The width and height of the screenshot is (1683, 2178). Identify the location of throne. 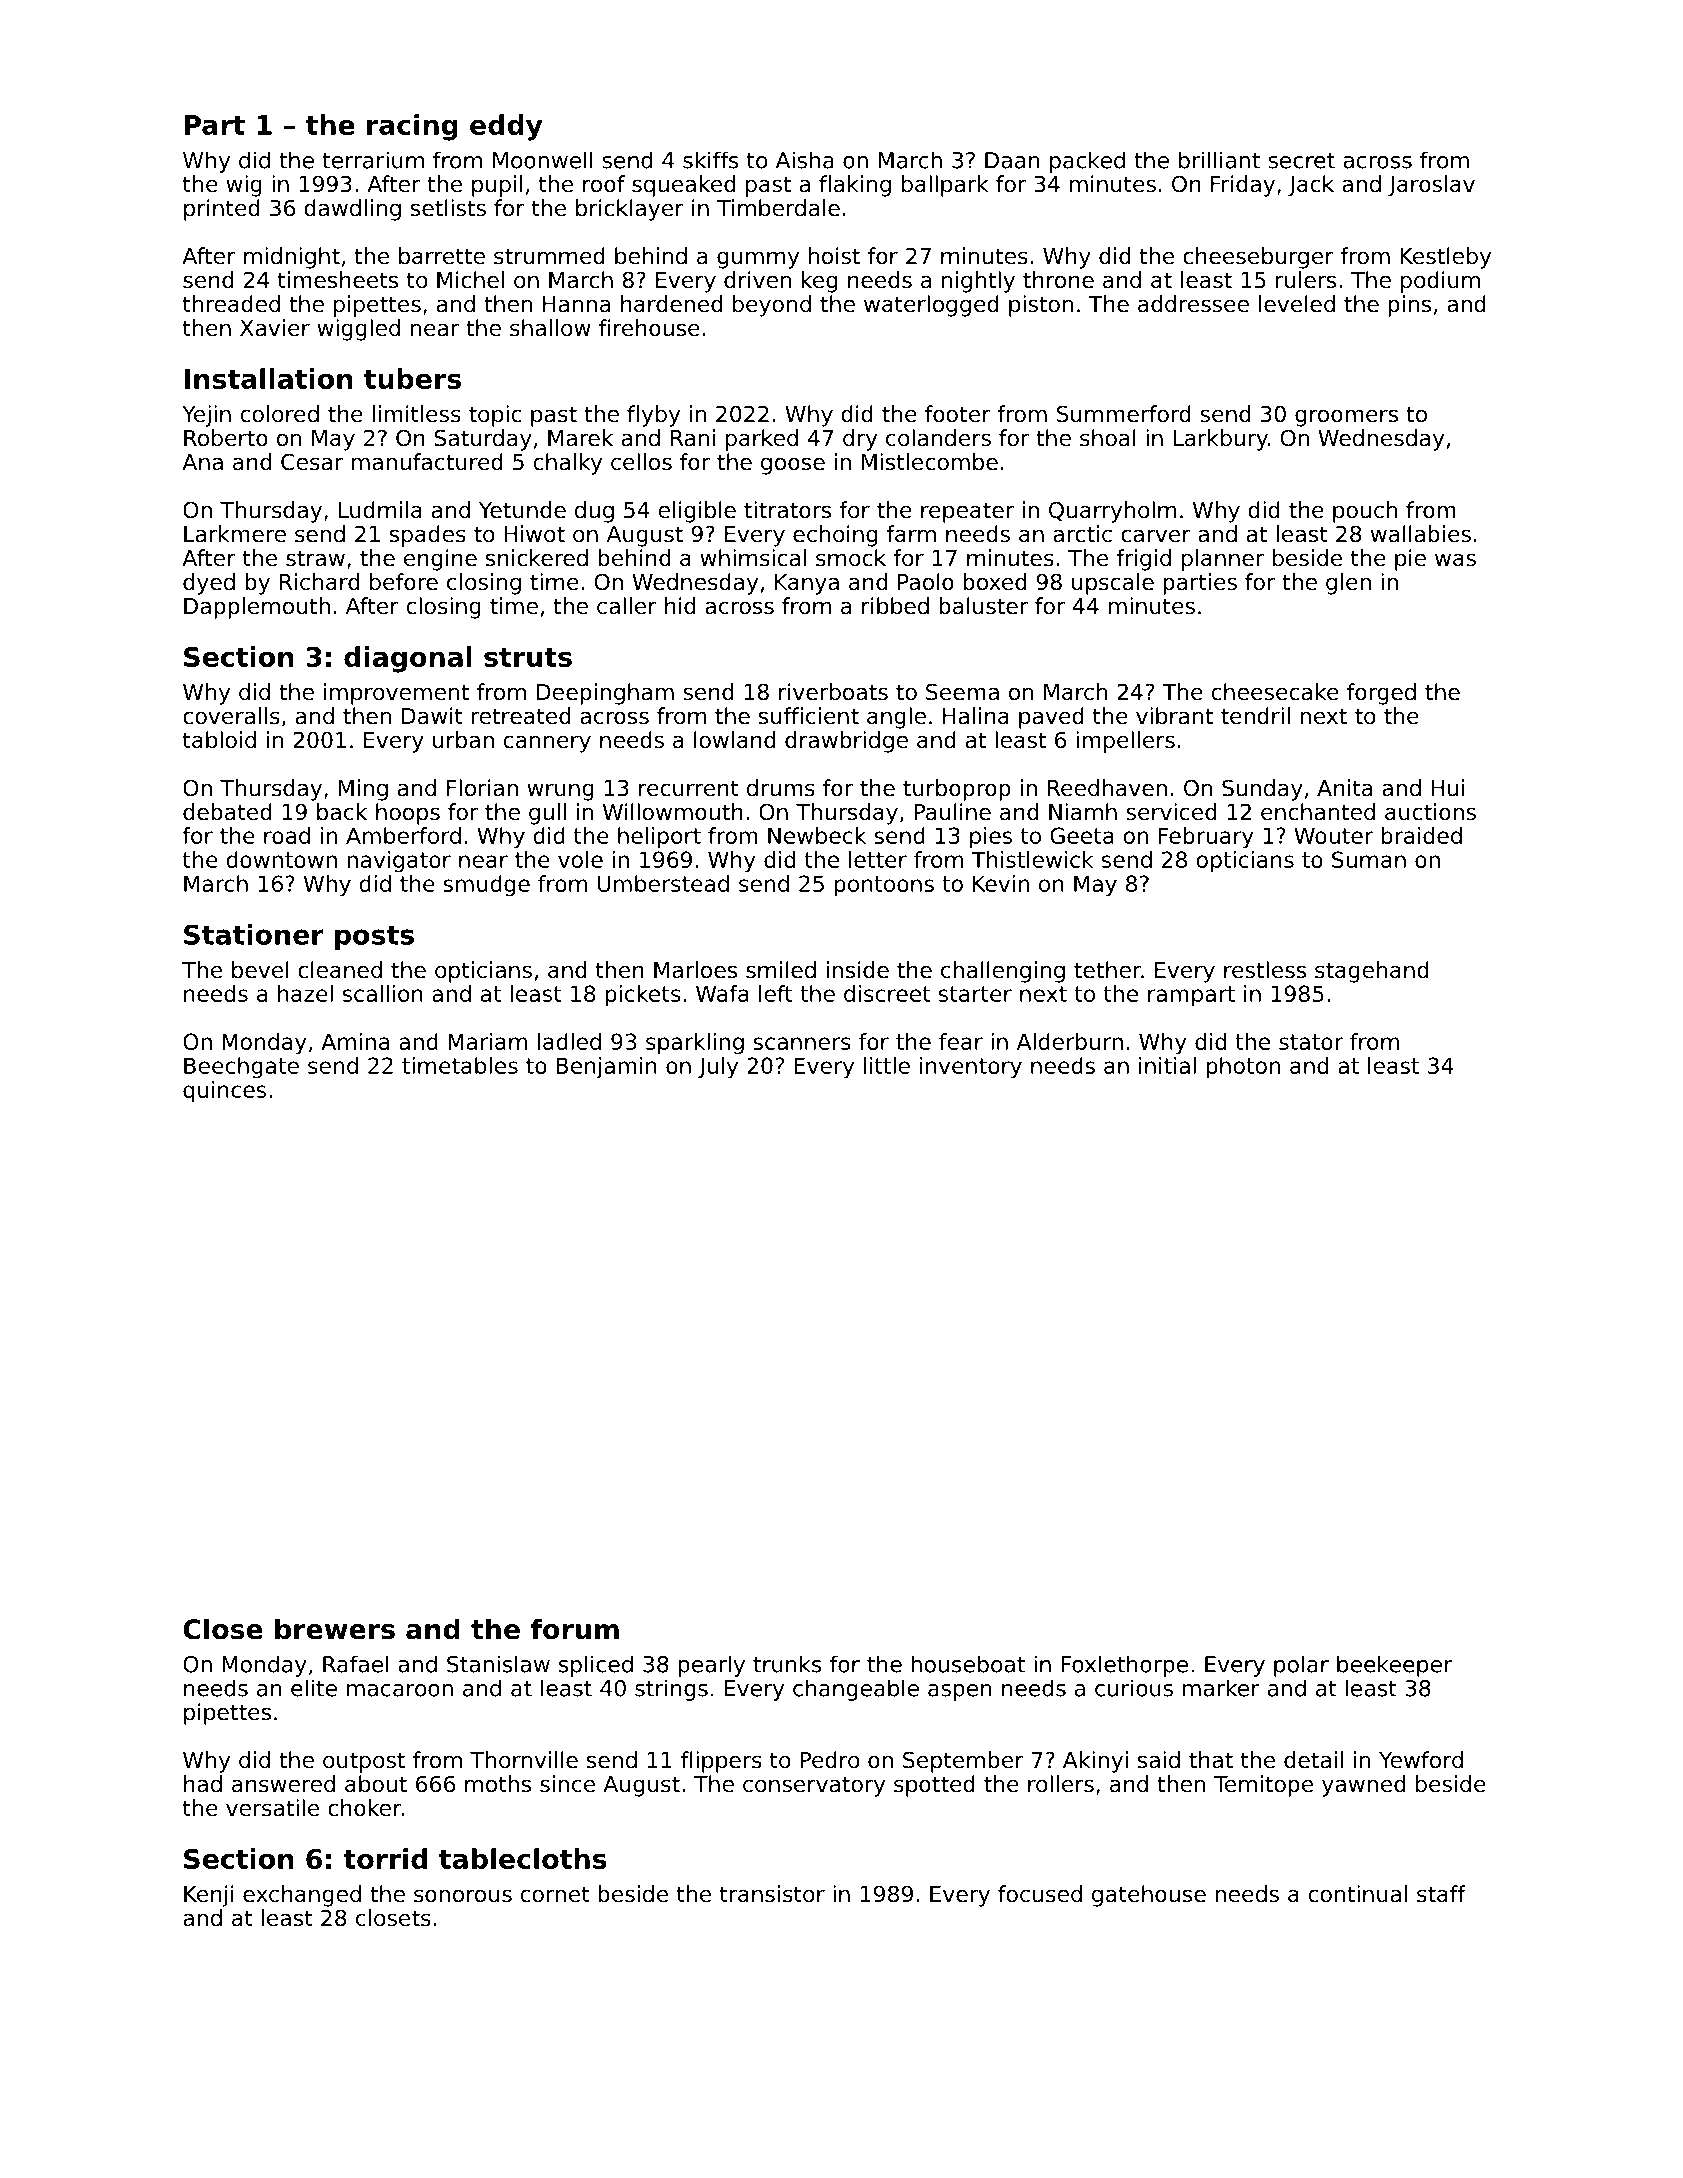
(1058, 280).
